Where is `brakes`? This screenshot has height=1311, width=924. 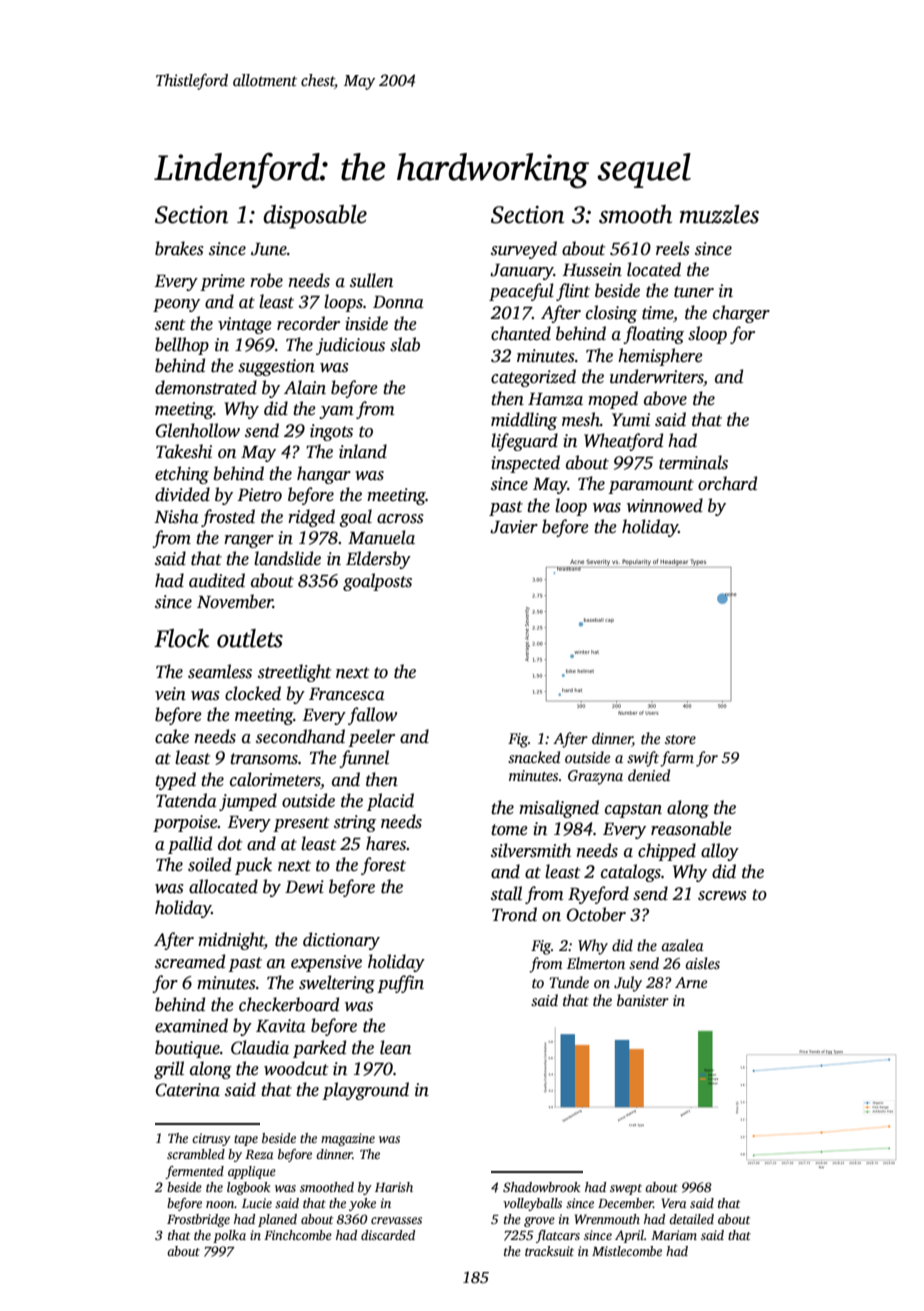 brakes is located at coordinates (179, 248).
